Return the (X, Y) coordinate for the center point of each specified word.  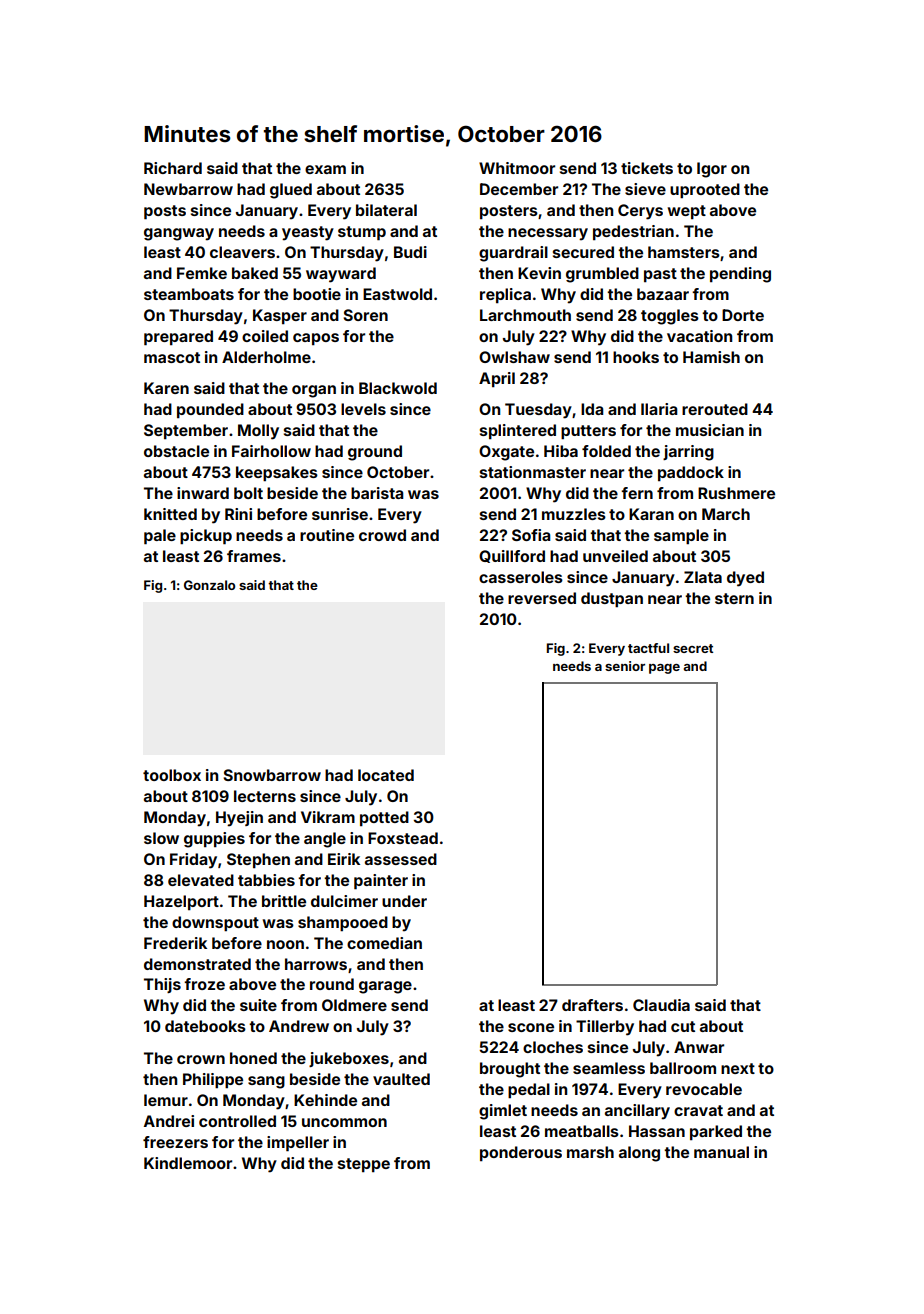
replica (505, 295)
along (639, 1154)
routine (327, 535)
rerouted (715, 409)
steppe (364, 1165)
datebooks (205, 1026)
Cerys (640, 212)
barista (377, 493)
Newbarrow (188, 189)
